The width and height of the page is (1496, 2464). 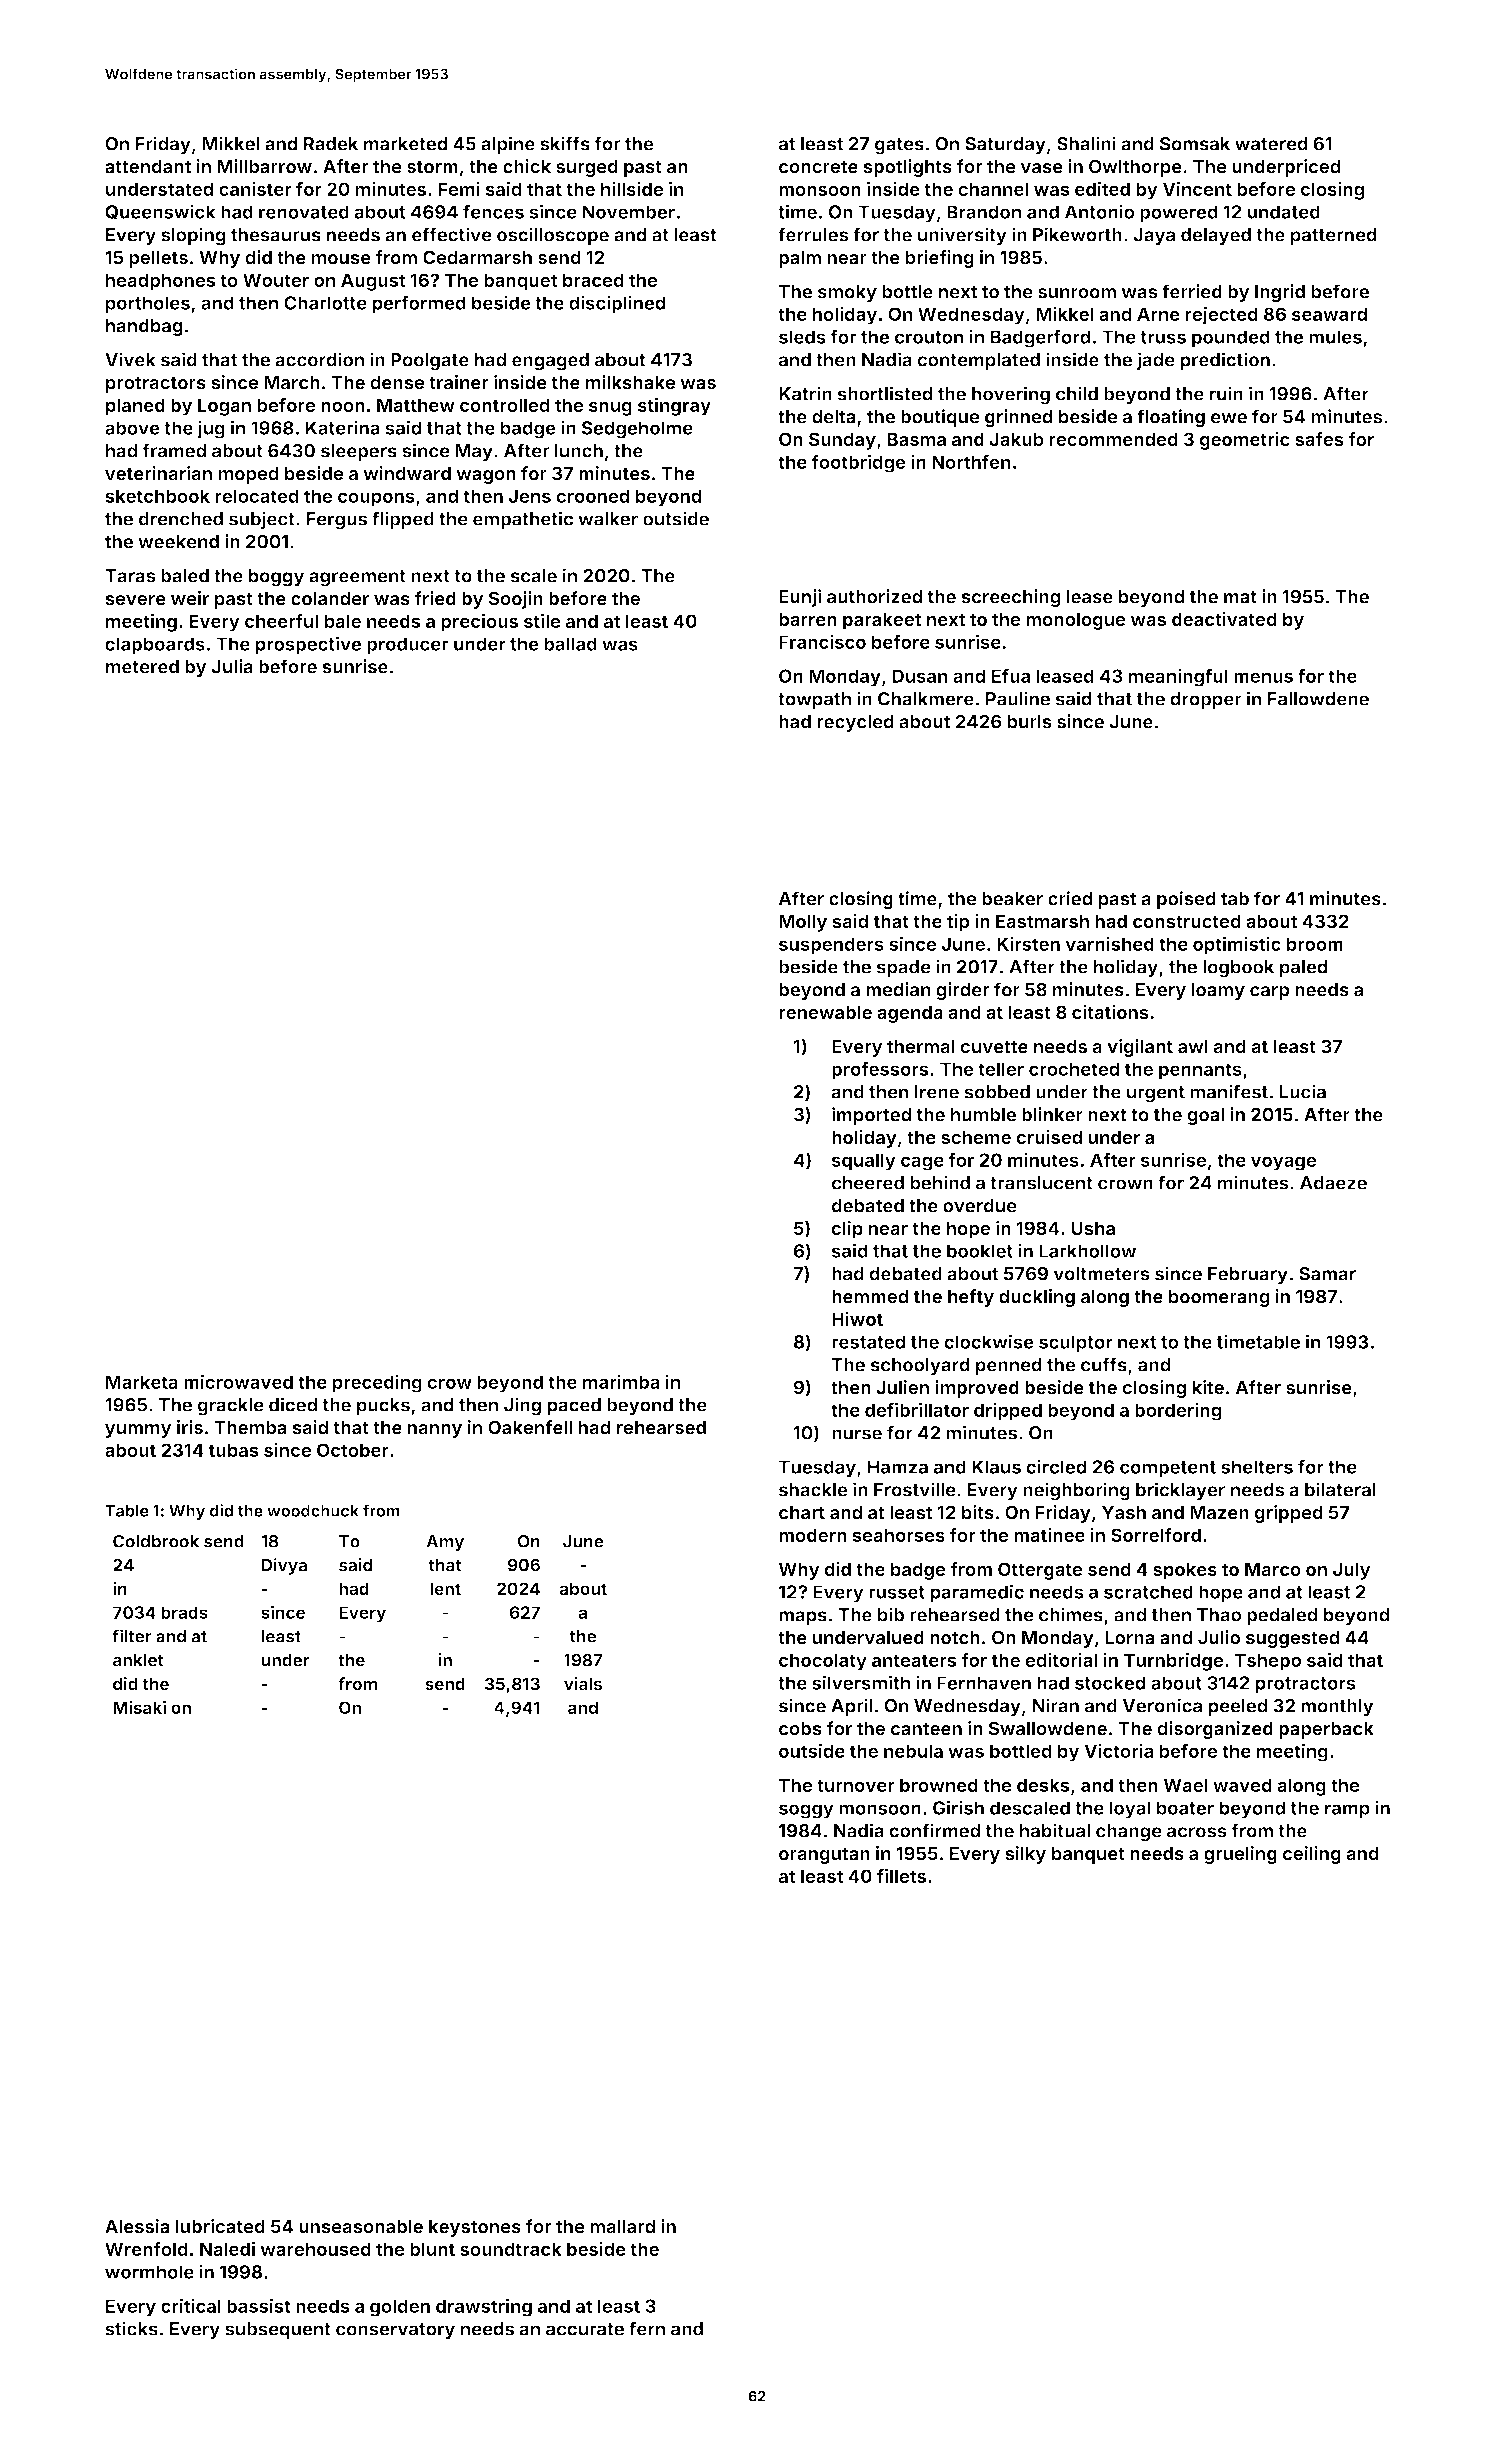 What do you see at coordinates (220, 2226) in the page?
I see `lubricated` at bounding box center [220, 2226].
